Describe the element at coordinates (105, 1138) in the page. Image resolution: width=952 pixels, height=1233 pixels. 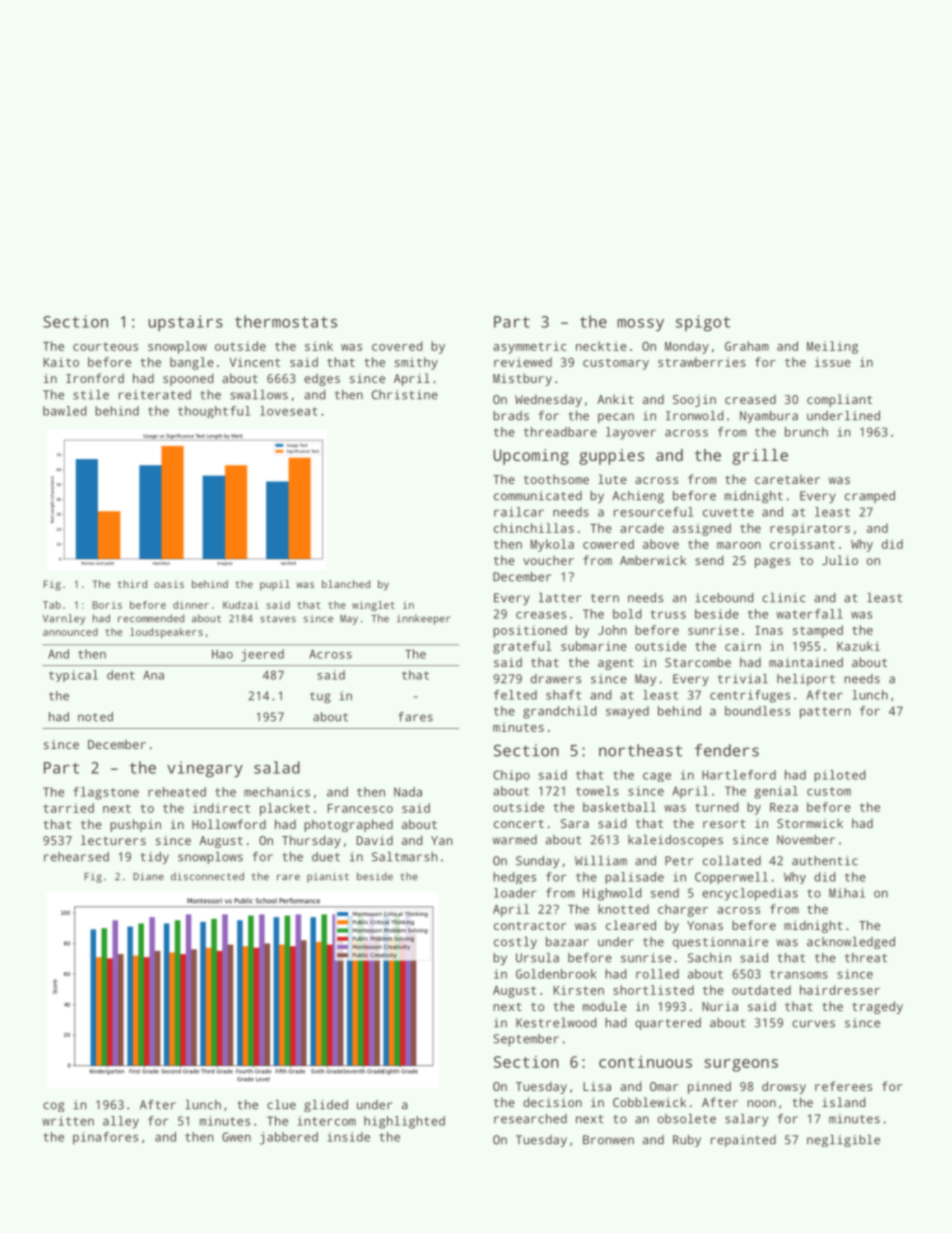
I see `pinafores` at that location.
